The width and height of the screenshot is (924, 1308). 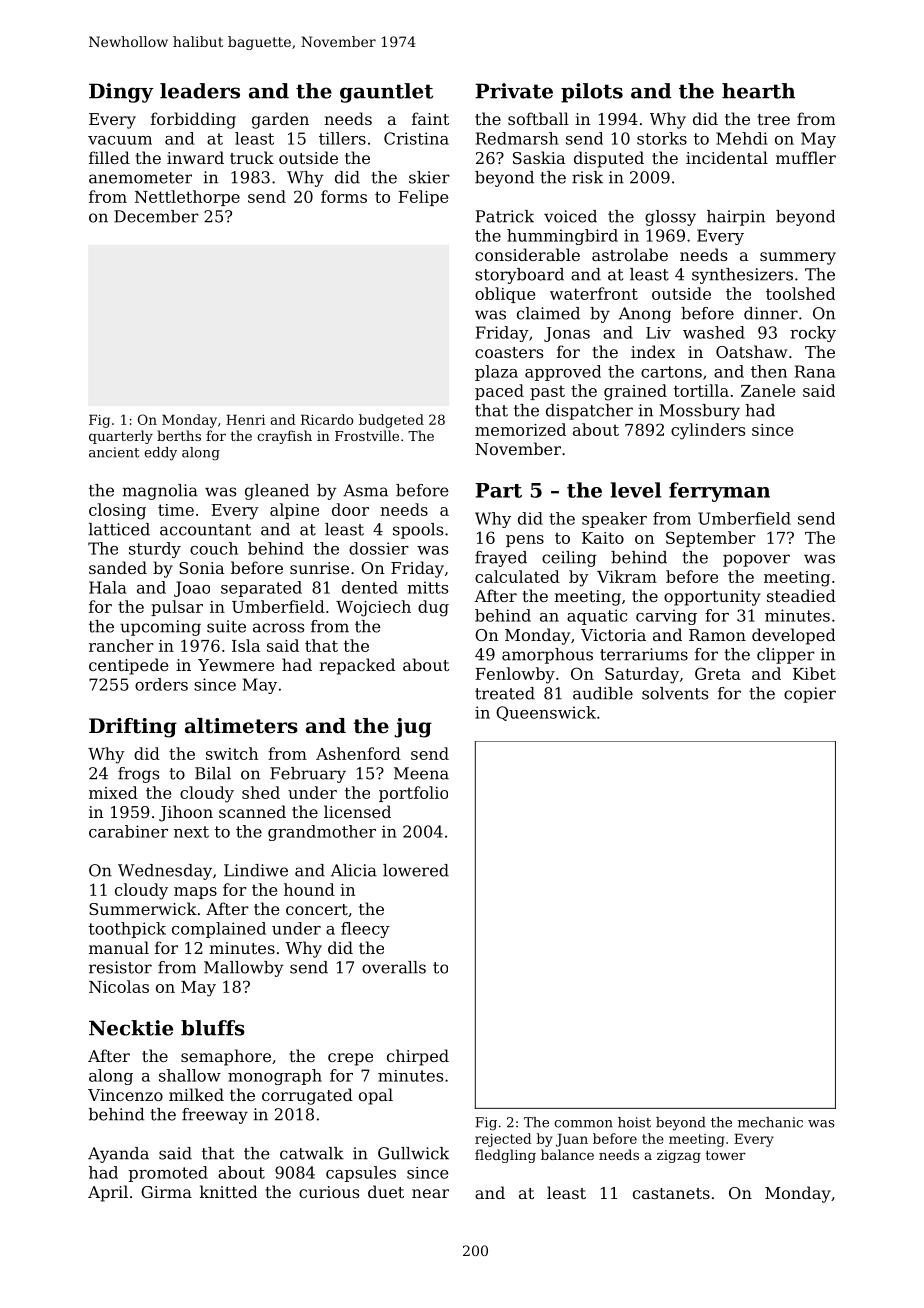 What do you see at coordinates (756, 560) in the screenshot?
I see `popover` at bounding box center [756, 560].
